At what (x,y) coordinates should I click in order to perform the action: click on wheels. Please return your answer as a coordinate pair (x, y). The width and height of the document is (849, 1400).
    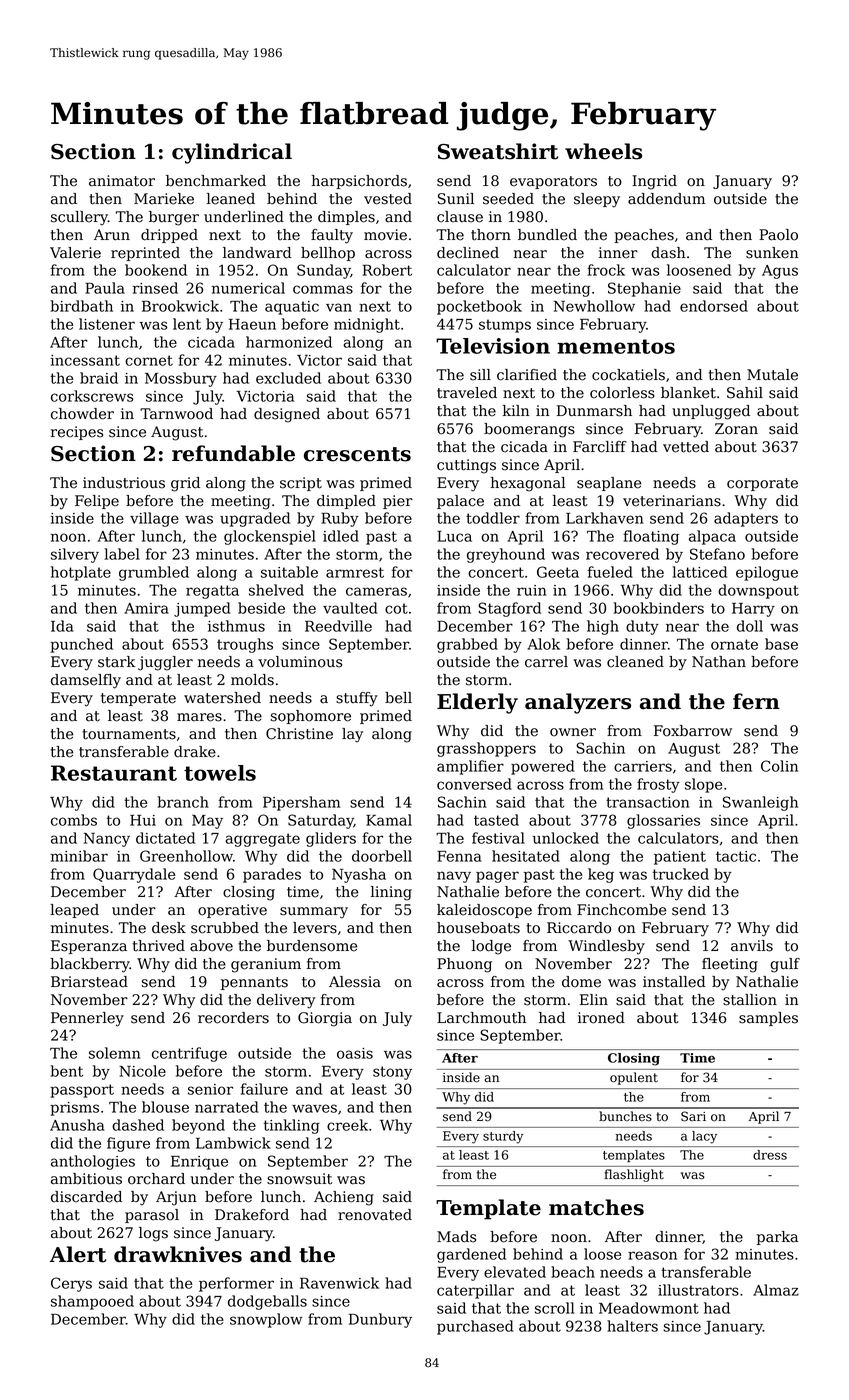
    Looking at the image, I should click on (603, 151).
